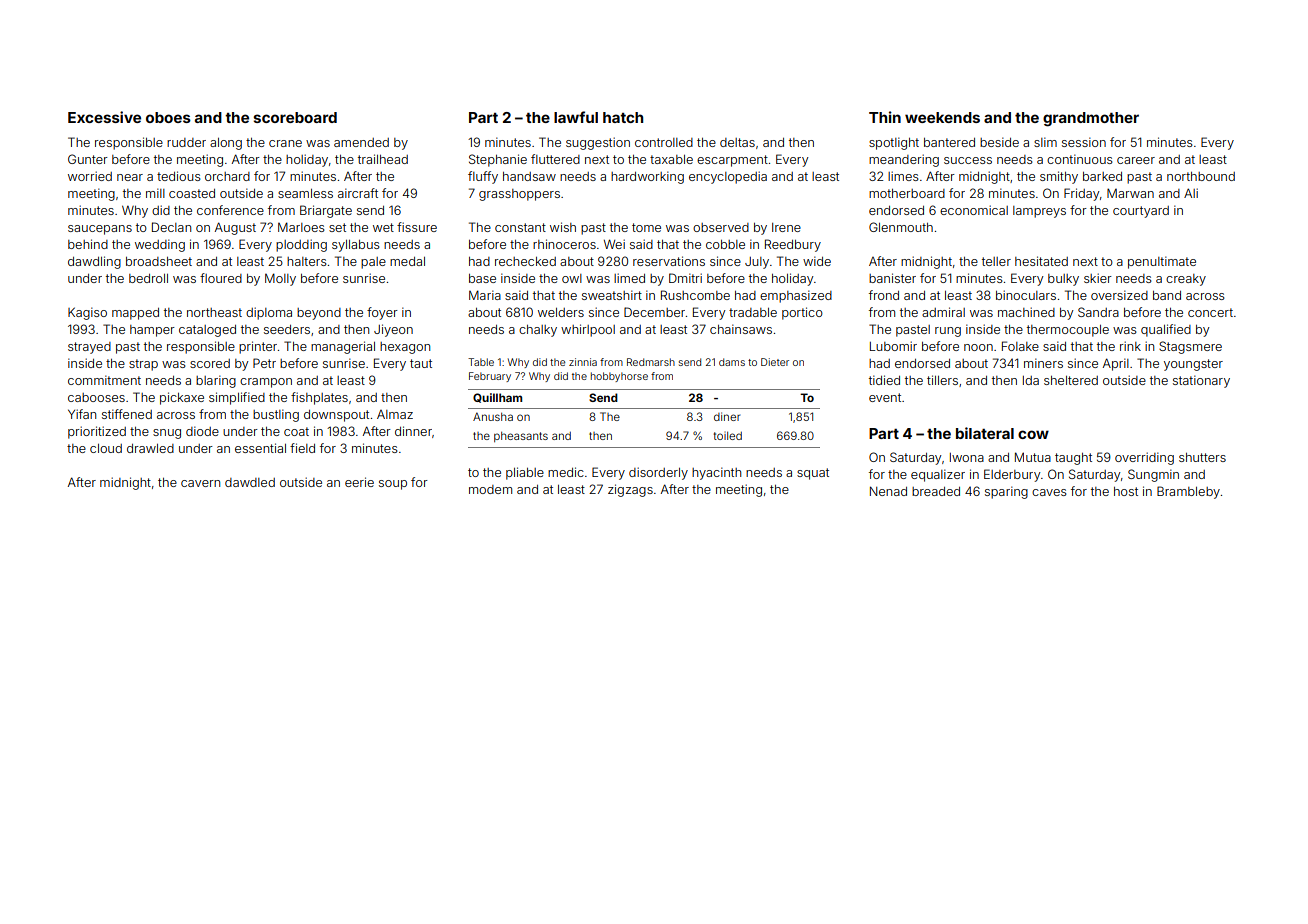  What do you see at coordinates (884, 380) in the screenshot?
I see `tidied` at bounding box center [884, 380].
